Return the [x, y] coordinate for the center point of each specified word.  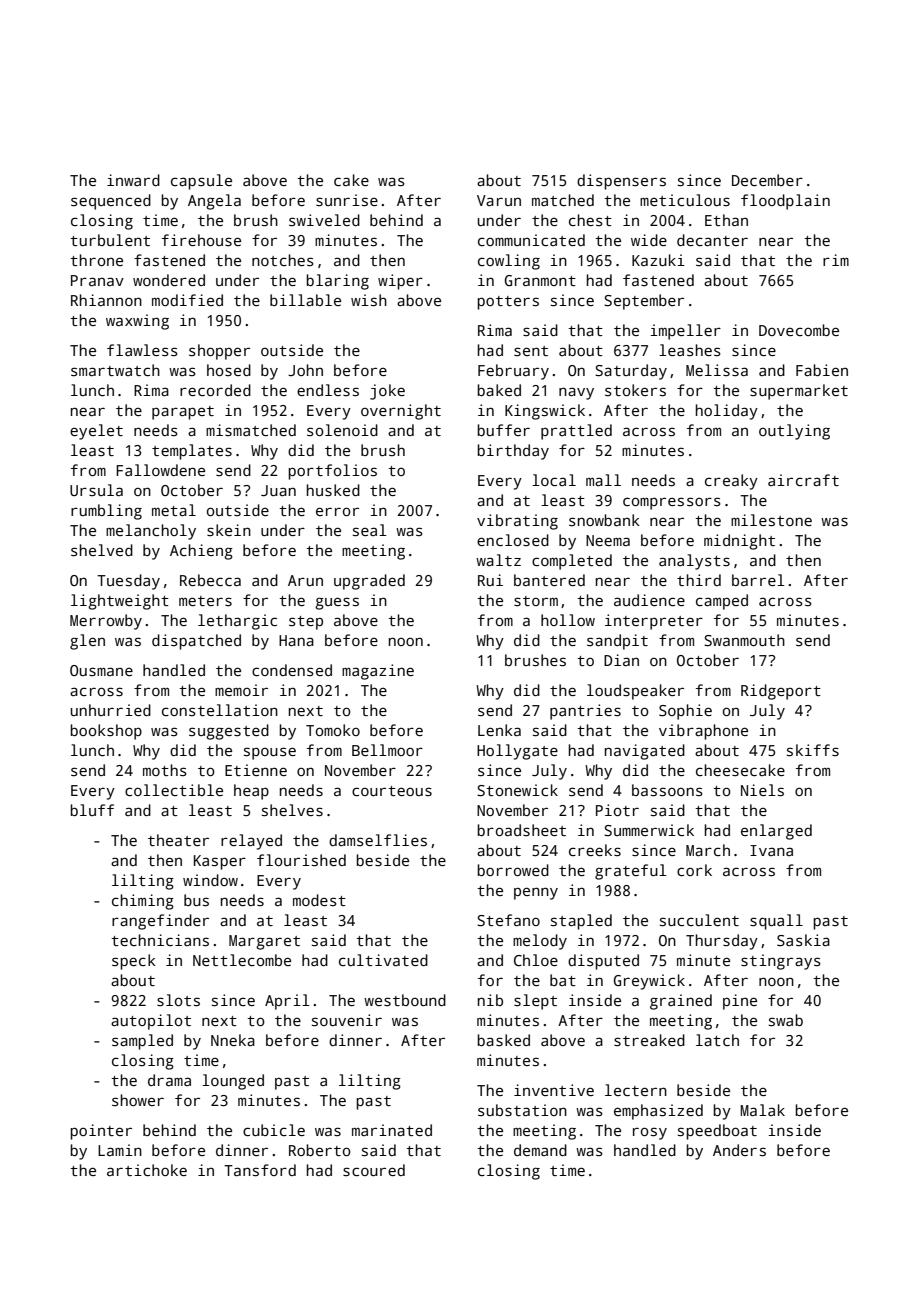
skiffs [813, 750]
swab [786, 1020]
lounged [233, 1082]
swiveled [324, 220]
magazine [378, 672]
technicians [160, 940]
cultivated [383, 960]
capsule [201, 182]
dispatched [196, 642]
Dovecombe [799, 330]
